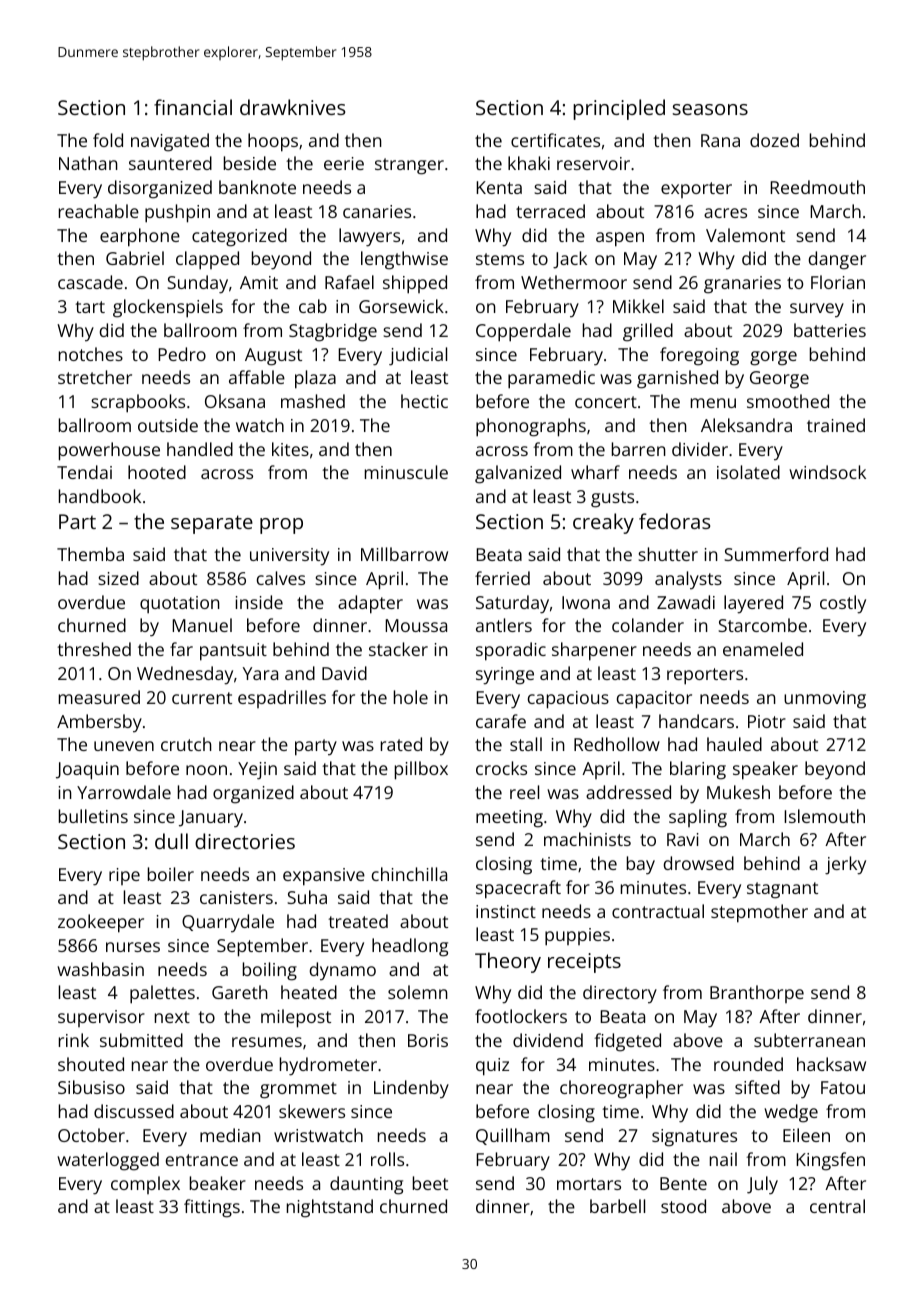 The image size is (924, 1308). I want to click on stranger, so click(409, 166).
